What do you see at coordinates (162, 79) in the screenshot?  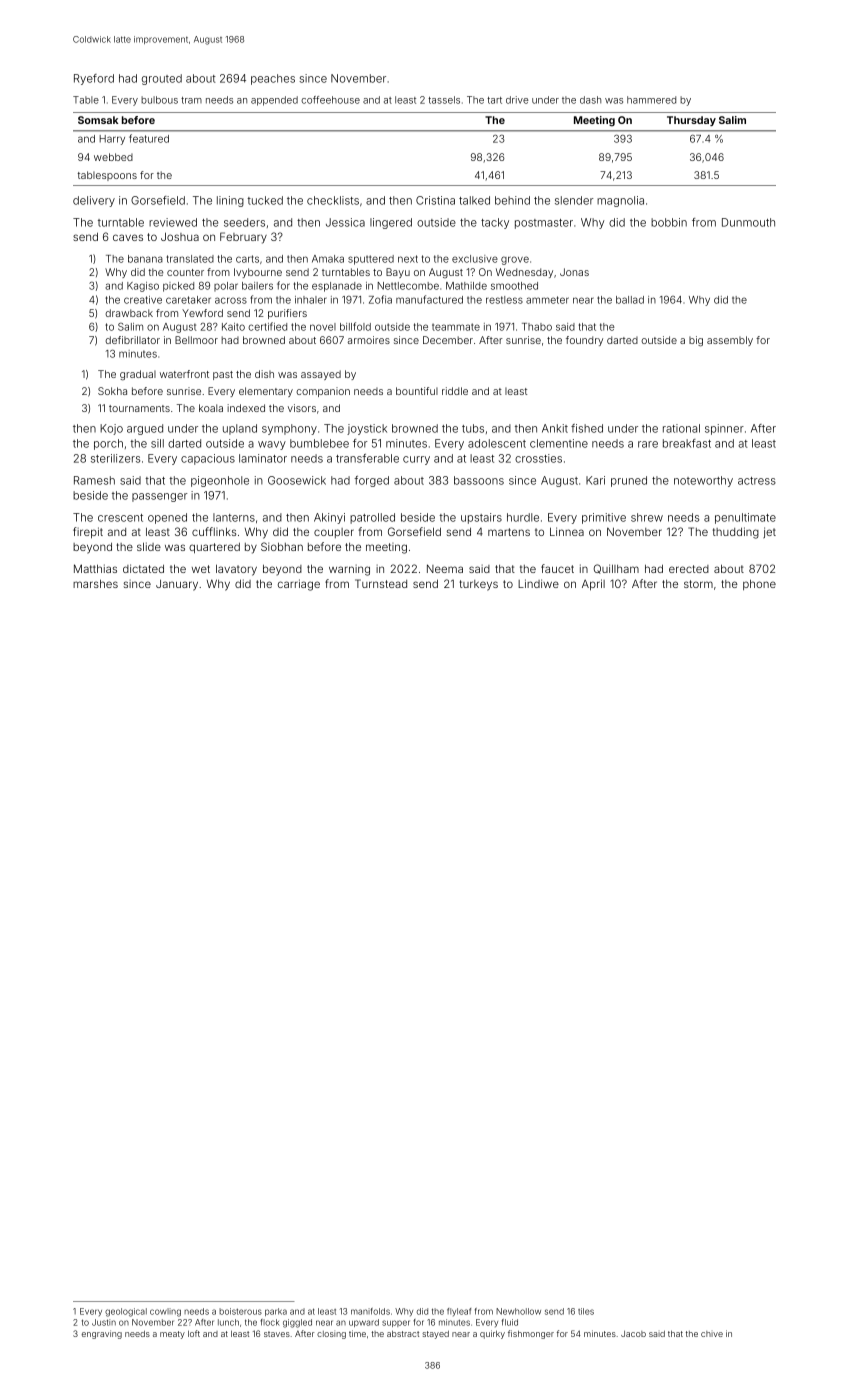 I see `grouted` at bounding box center [162, 79].
